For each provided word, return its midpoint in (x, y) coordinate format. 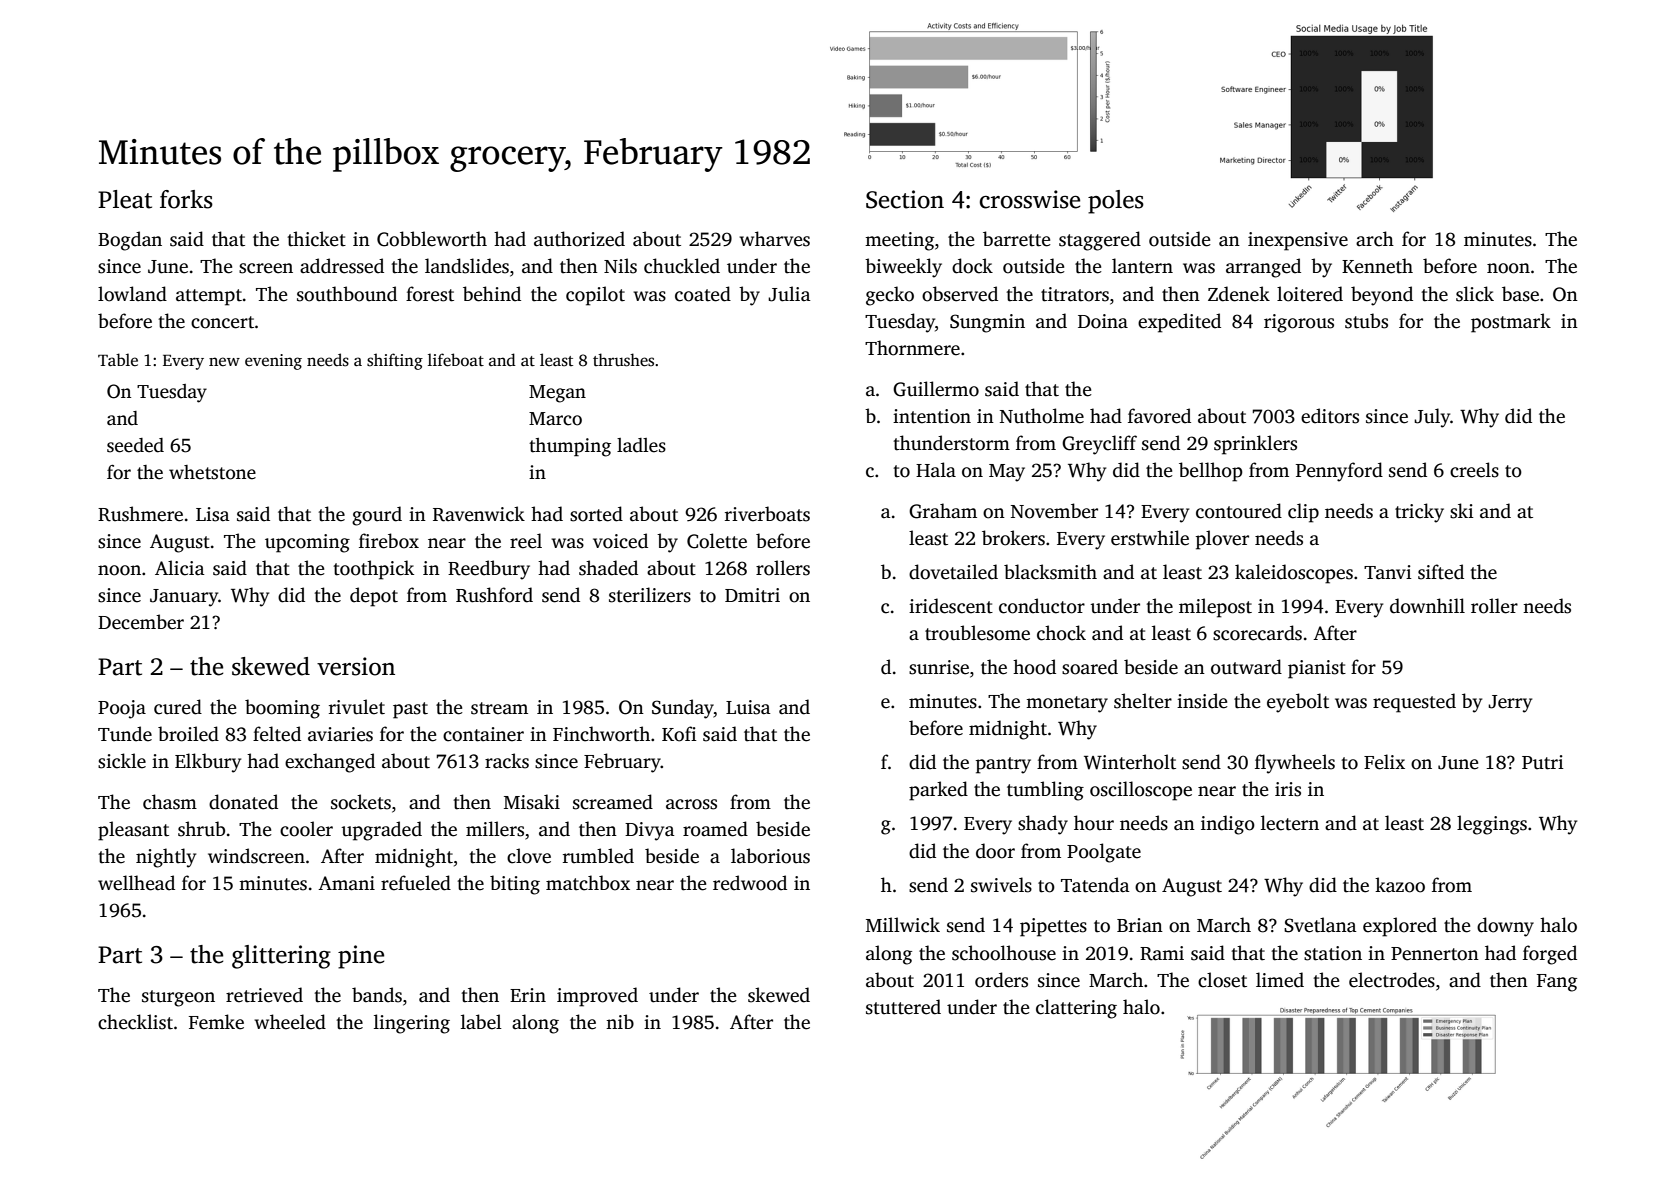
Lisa (213, 514)
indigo (1228, 825)
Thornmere (912, 348)
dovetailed (953, 572)
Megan (557, 394)
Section (905, 199)
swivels (1001, 885)
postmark (1511, 323)
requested (1414, 703)
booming (282, 709)
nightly (166, 858)
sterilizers (650, 595)
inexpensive (1298, 241)
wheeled (290, 1022)
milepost (1215, 608)
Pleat (125, 199)
